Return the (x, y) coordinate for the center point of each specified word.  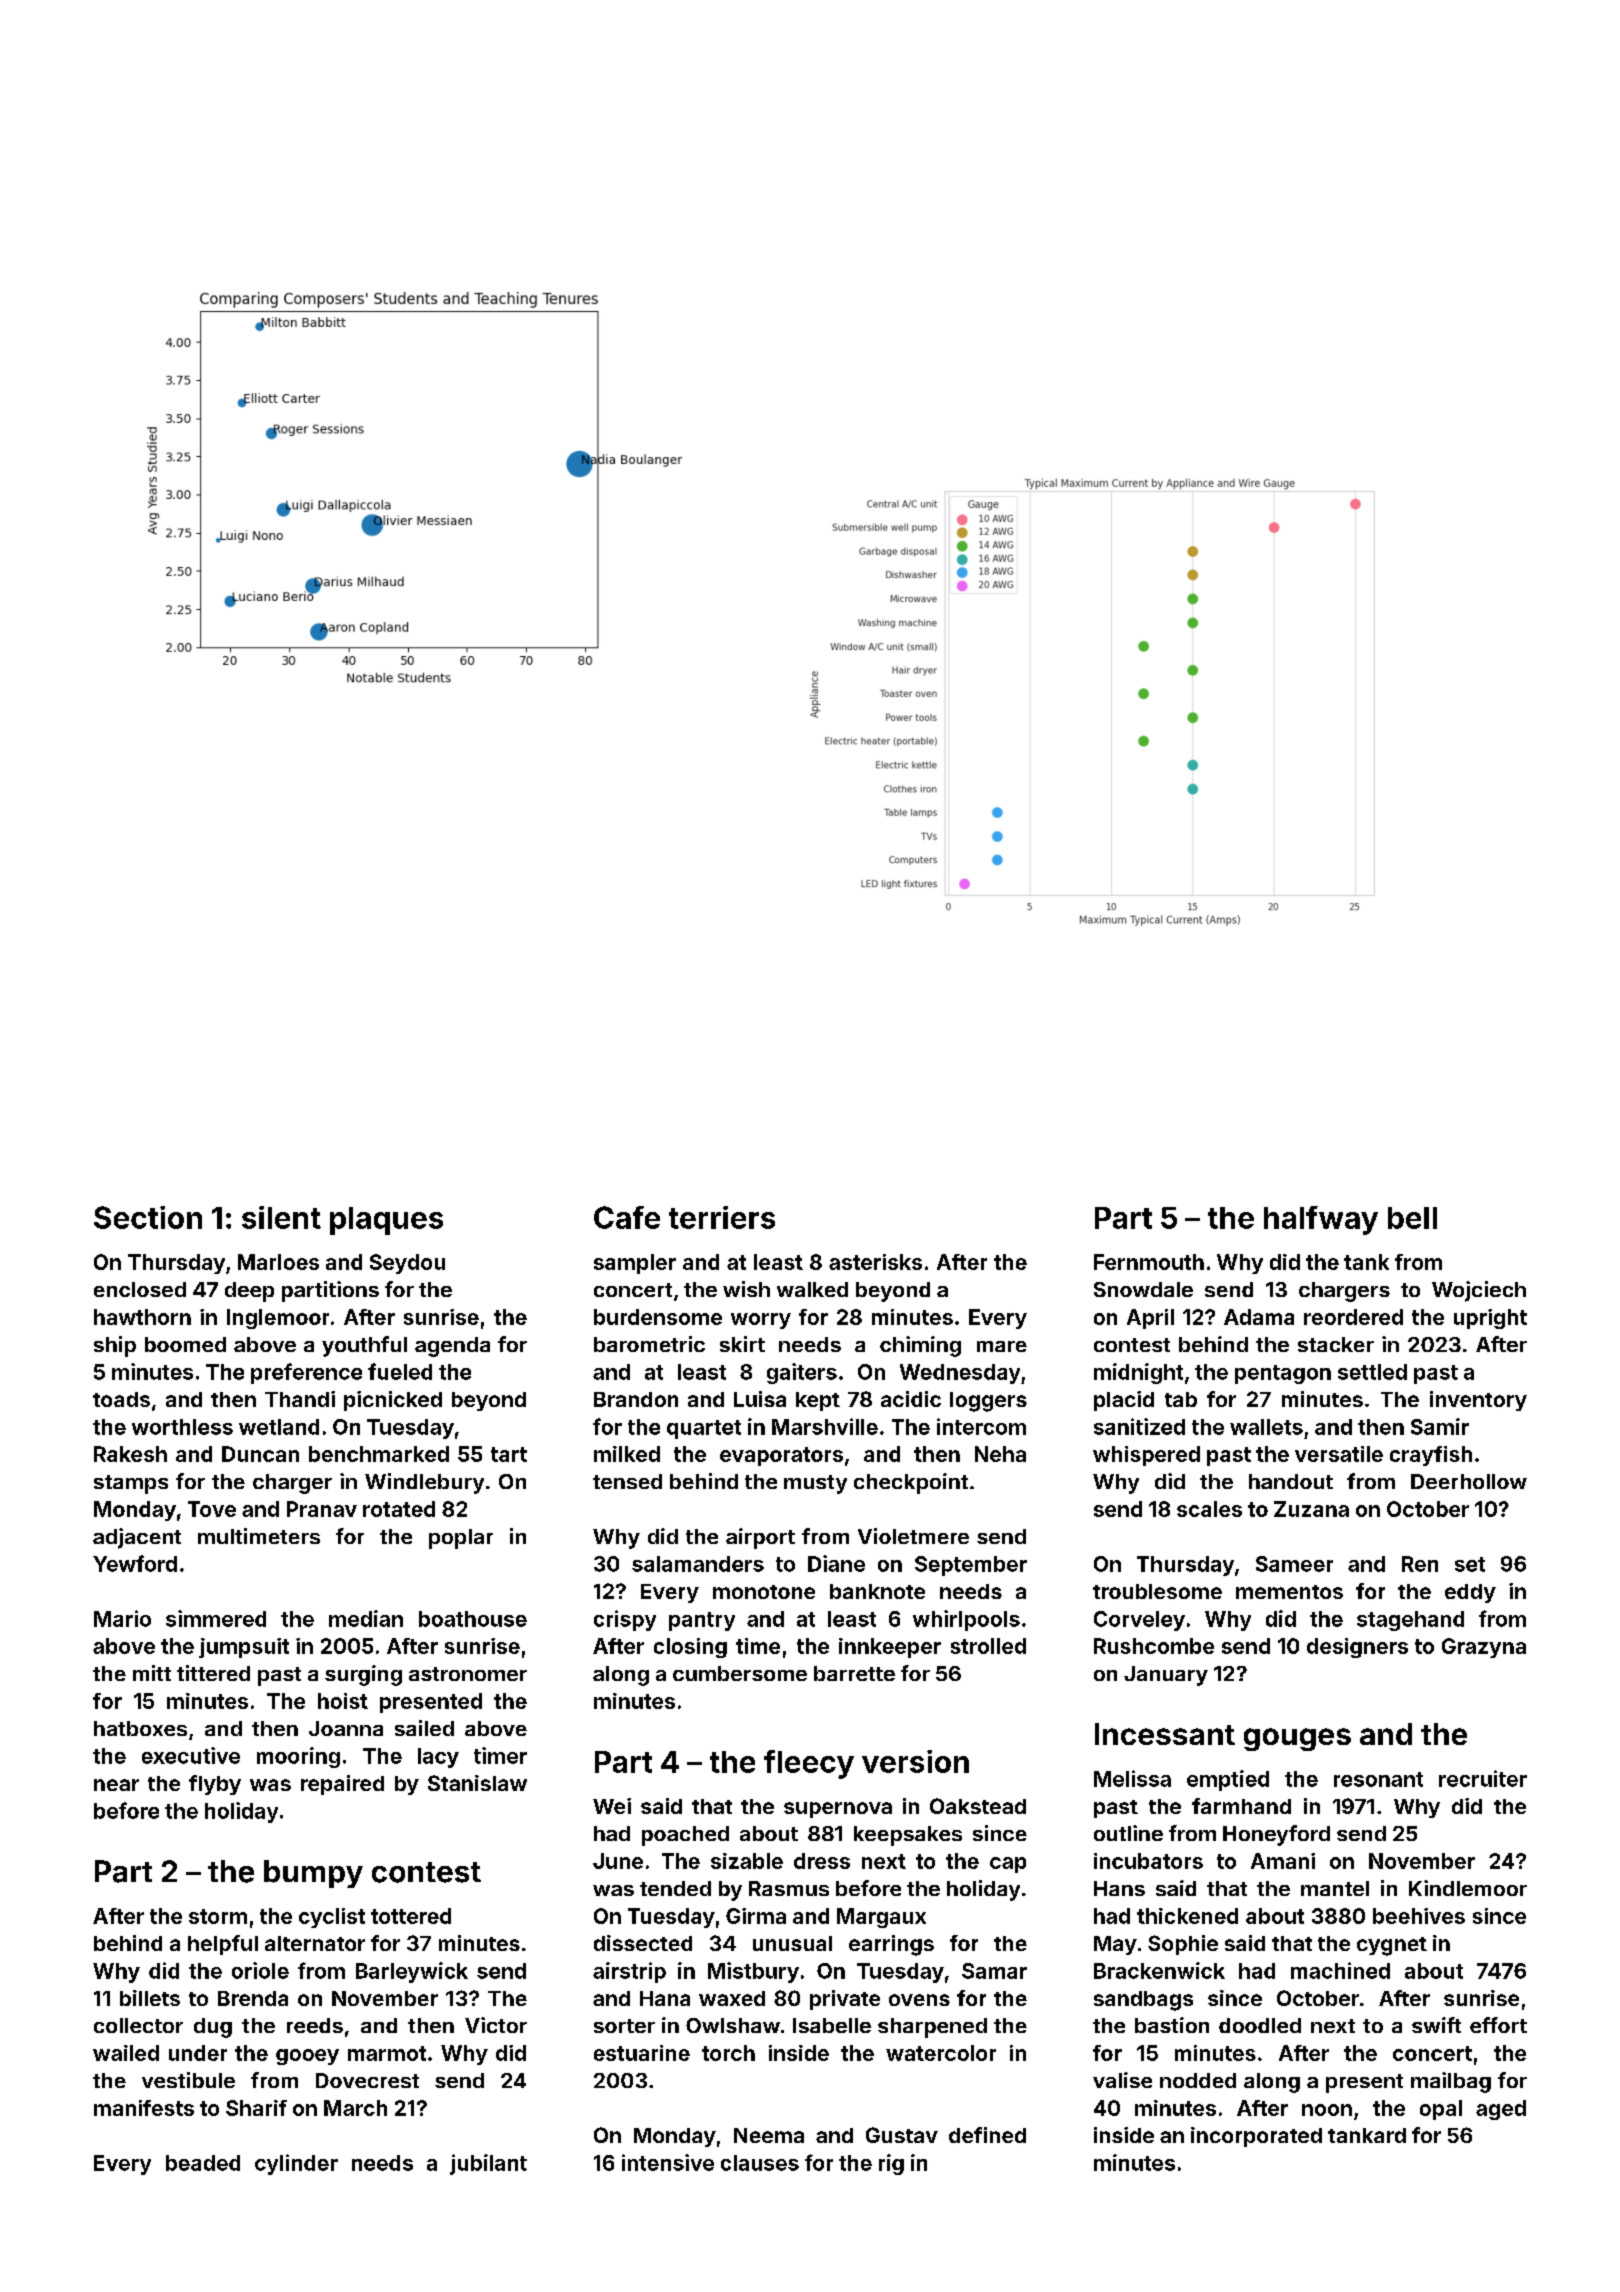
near (116, 1785)
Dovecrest (367, 2080)
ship (115, 1346)
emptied (1228, 1780)
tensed (627, 1481)
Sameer (1294, 1564)
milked (627, 1454)
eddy (1470, 1593)
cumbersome (740, 1673)
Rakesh (130, 1454)
